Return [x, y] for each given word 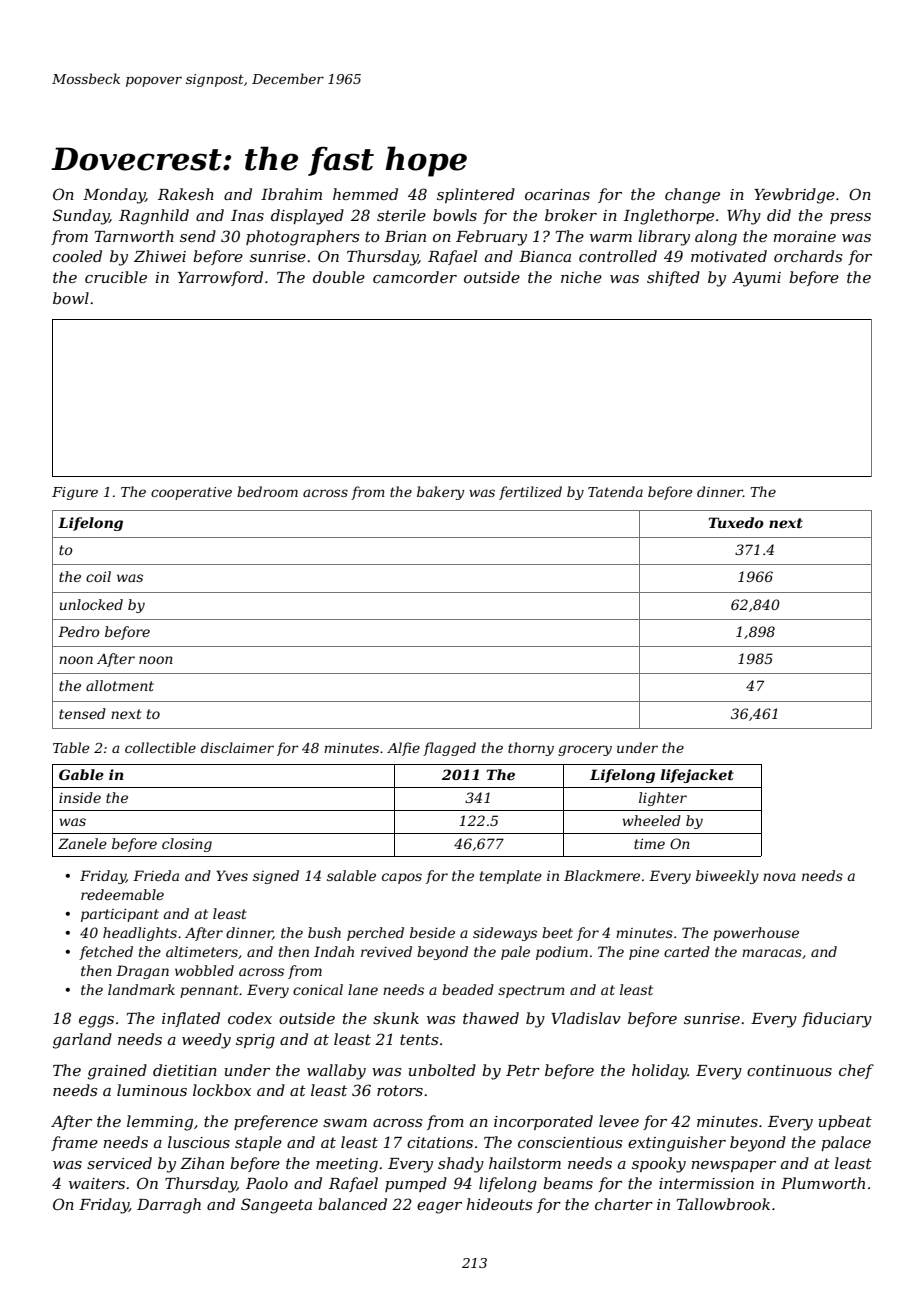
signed [276, 877]
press [850, 218]
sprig [255, 1041]
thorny [531, 749]
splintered [476, 195]
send [198, 236]
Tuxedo [736, 522]
